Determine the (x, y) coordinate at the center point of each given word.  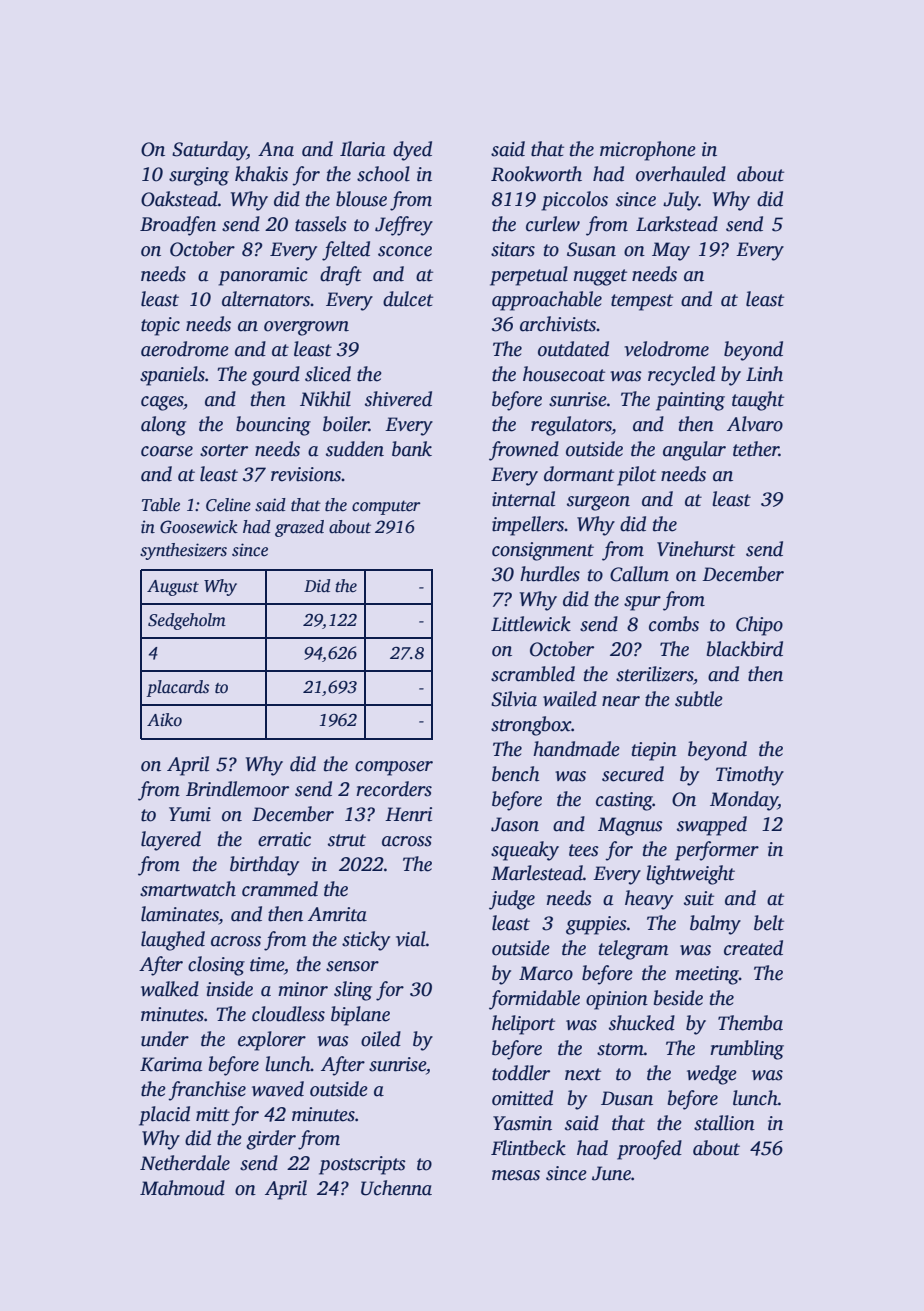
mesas (516, 1175)
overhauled (681, 174)
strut (347, 840)
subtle (699, 699)
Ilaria (362, 149)
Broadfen (178, 226)
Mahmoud (182, 1188)
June (611, 1173)
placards (177, 688)
